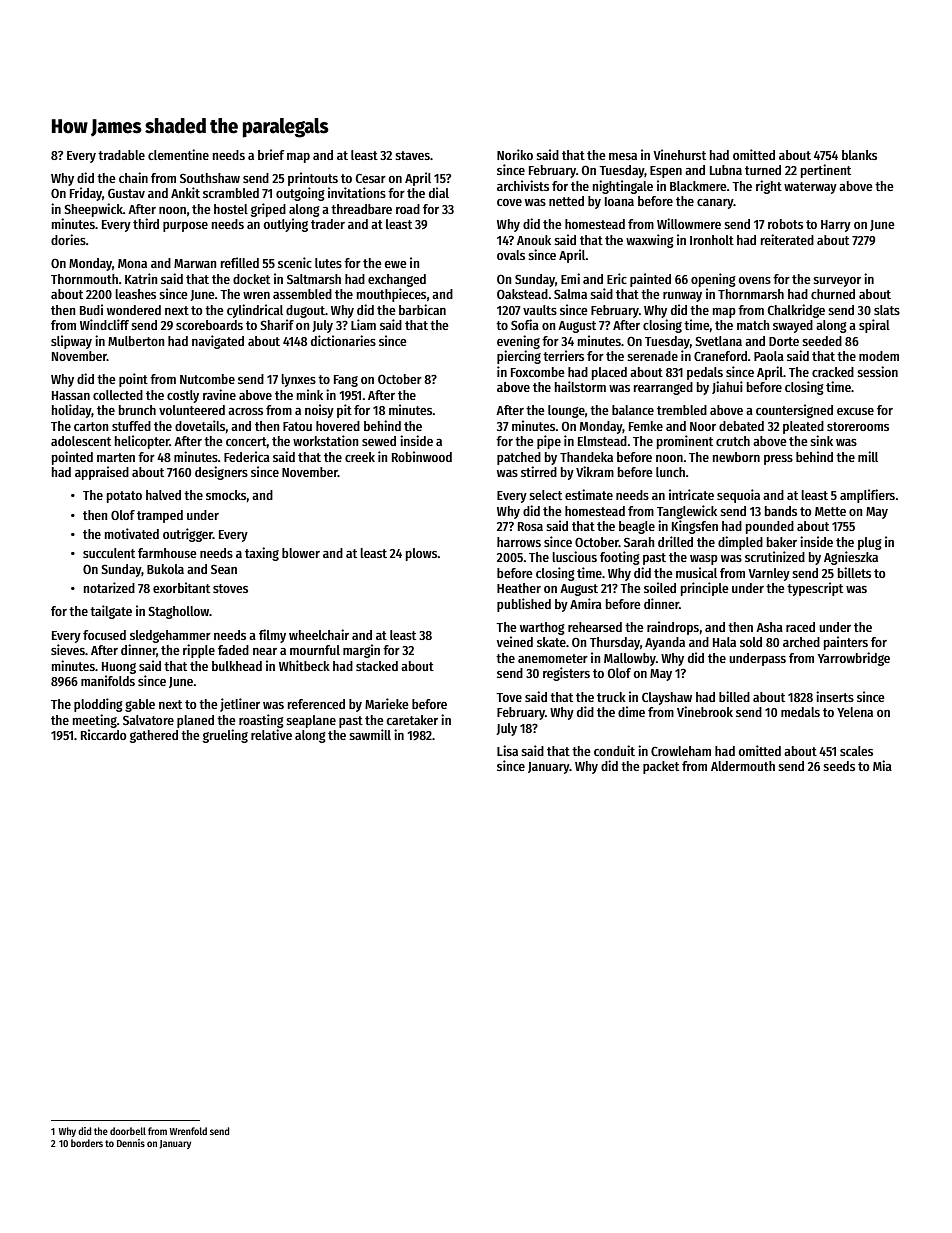 The image size is (952, 1233). I want to click on clementine, so click(178, 154).
